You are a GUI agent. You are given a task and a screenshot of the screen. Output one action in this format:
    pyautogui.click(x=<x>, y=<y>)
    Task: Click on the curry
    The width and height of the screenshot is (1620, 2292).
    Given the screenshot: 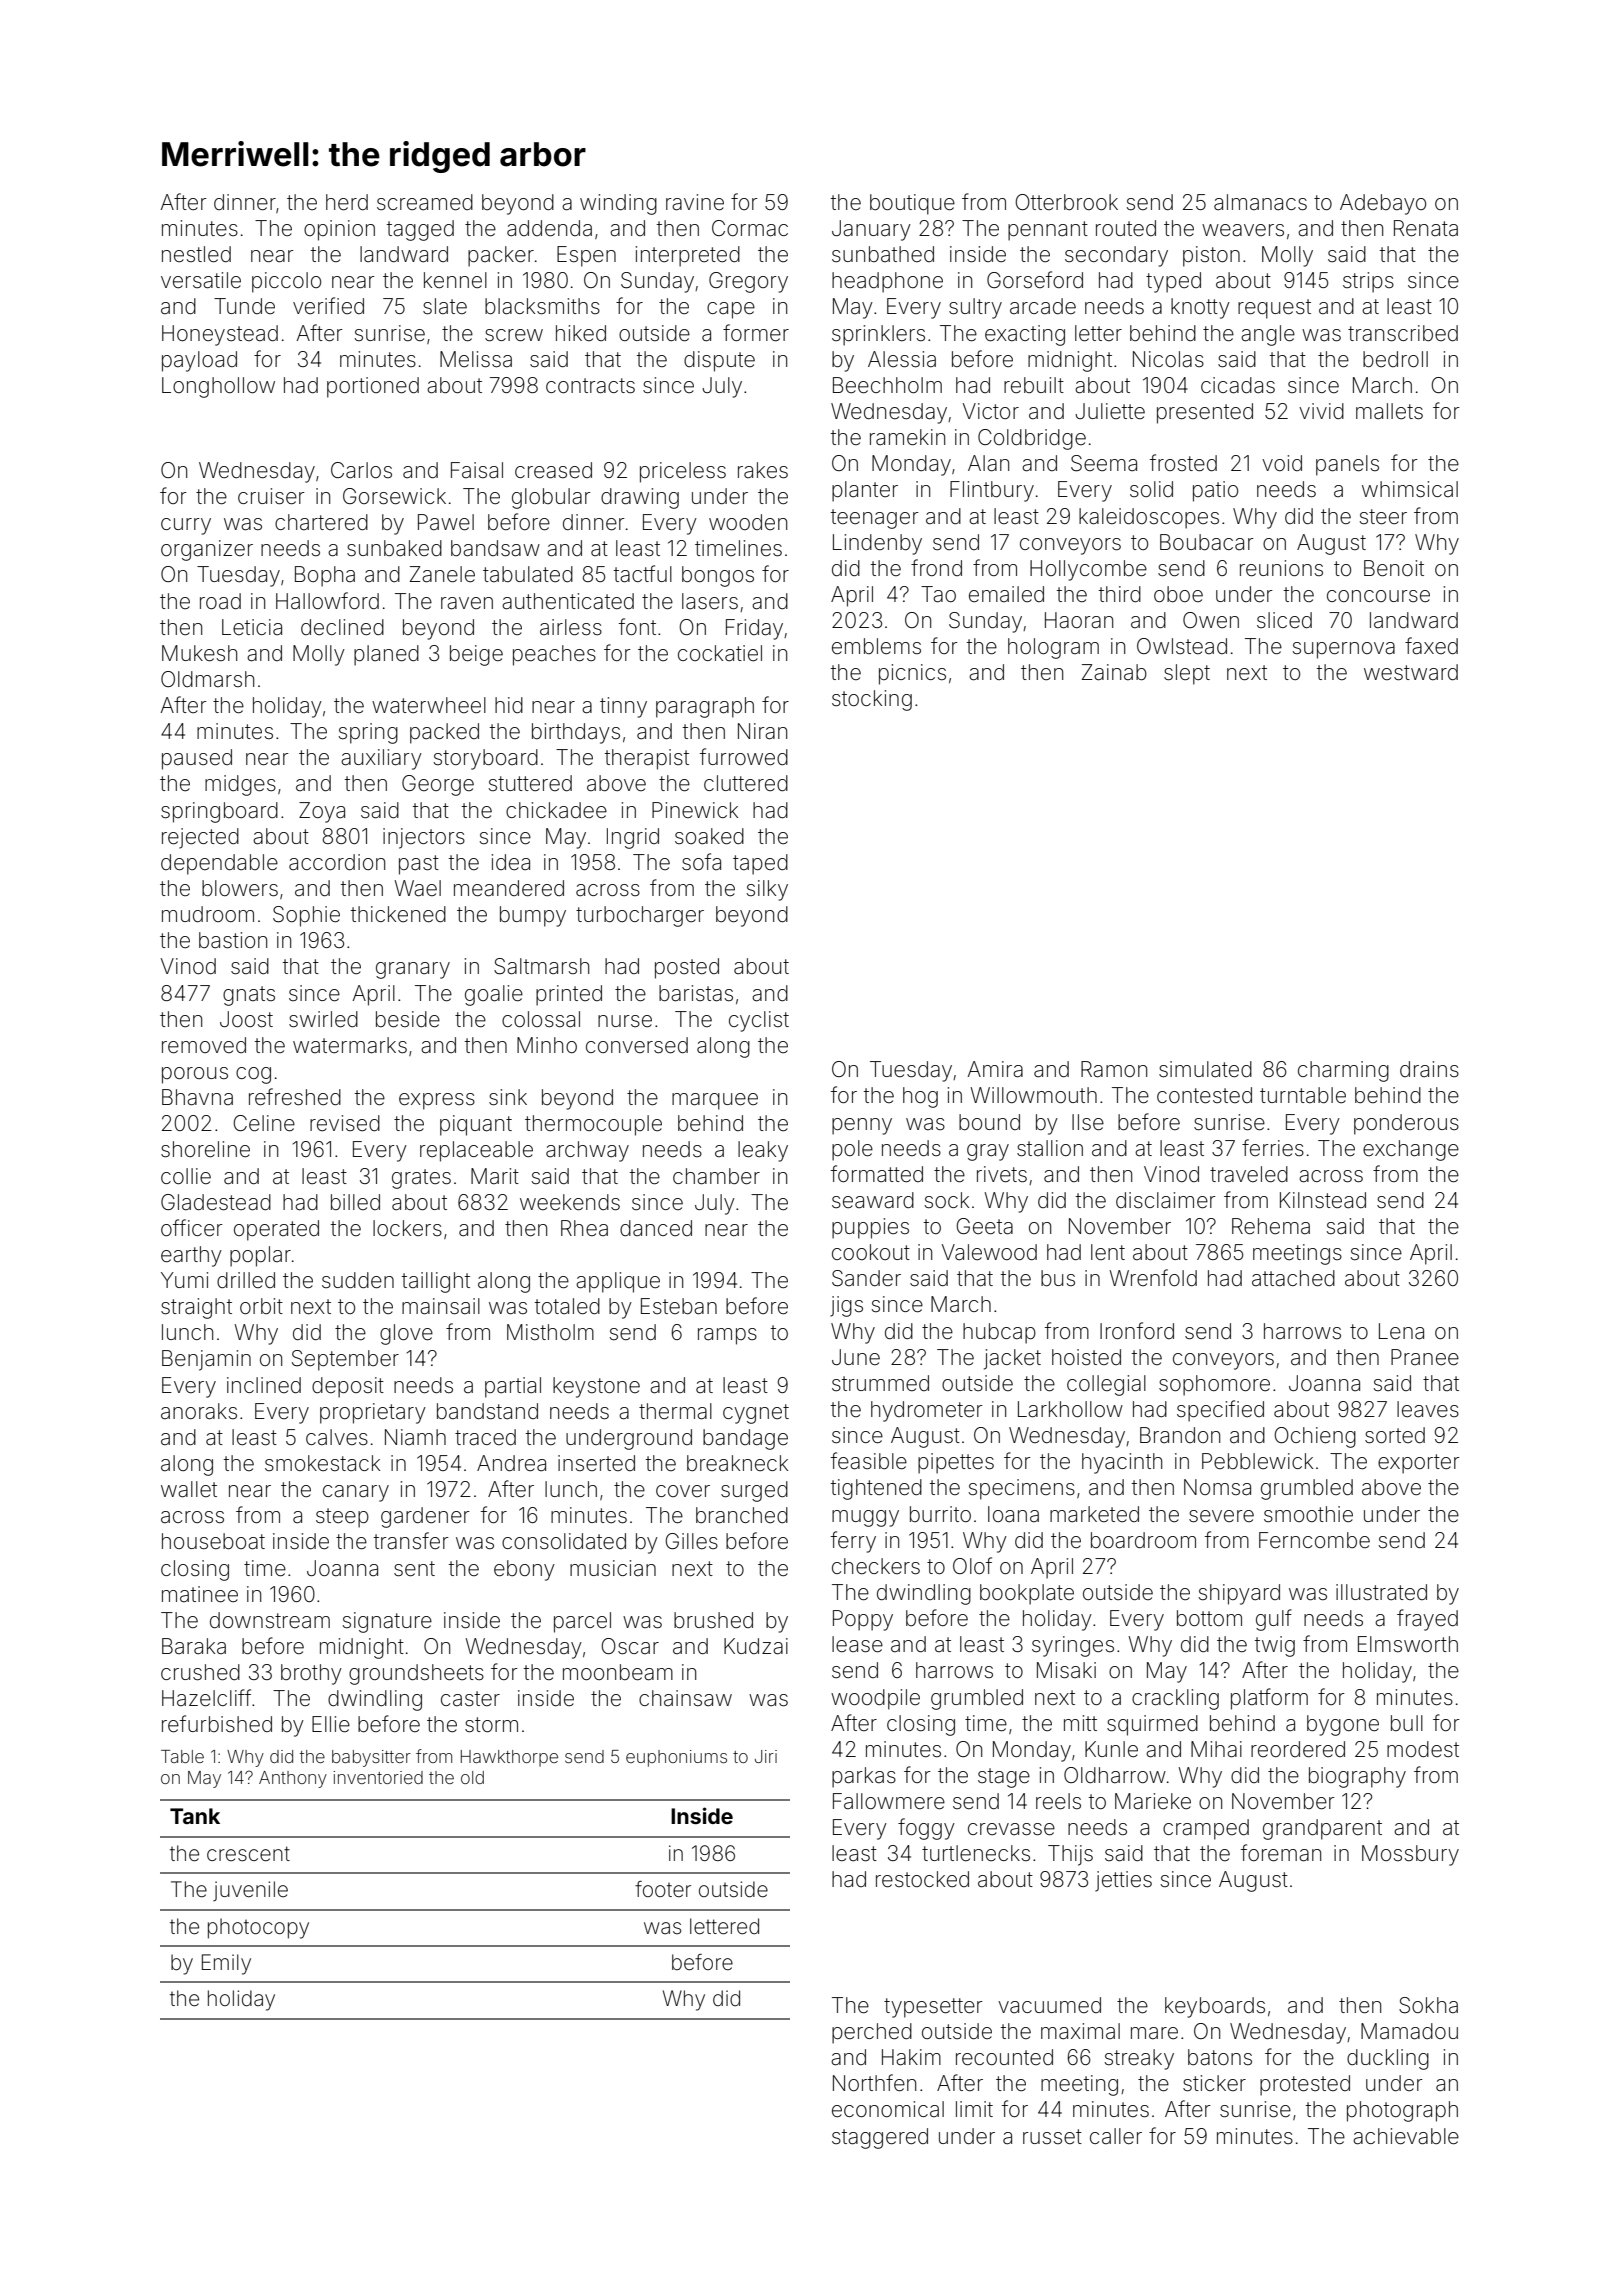 What is the action you would take?
    pyautogui.click(x=186, y=526)
